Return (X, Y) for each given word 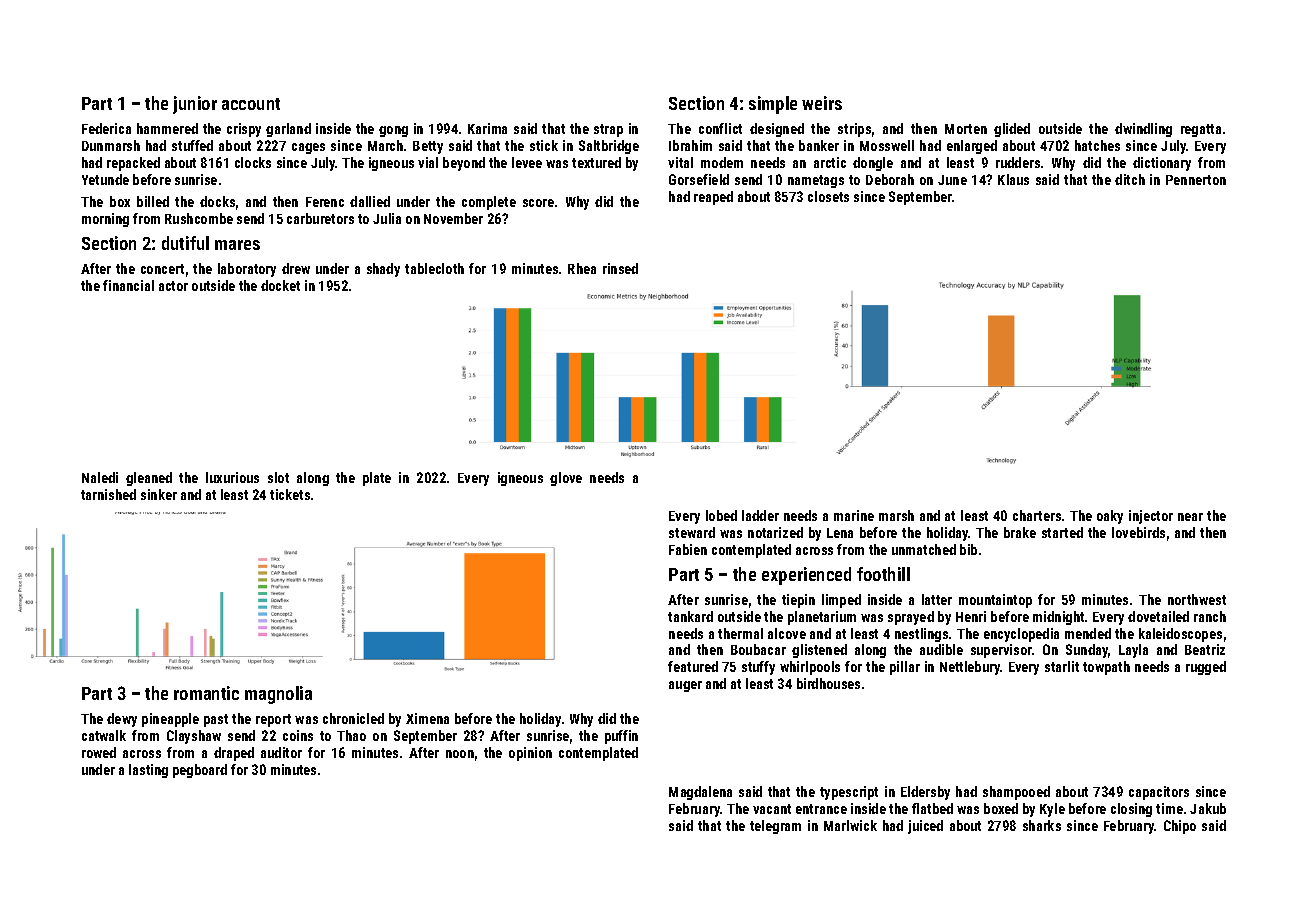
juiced (925, 827)
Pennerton (1196, 180)
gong (393, 131)
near (1190, 517)
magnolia (278, 695)
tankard (690, 616)
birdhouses (828, 683)
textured (596, 162)
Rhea (582, 268)
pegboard (200, 771)
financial (128, 285)
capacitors (1159, 793)
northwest (1197, 599)
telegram (775, 827)
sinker (159, 494)
